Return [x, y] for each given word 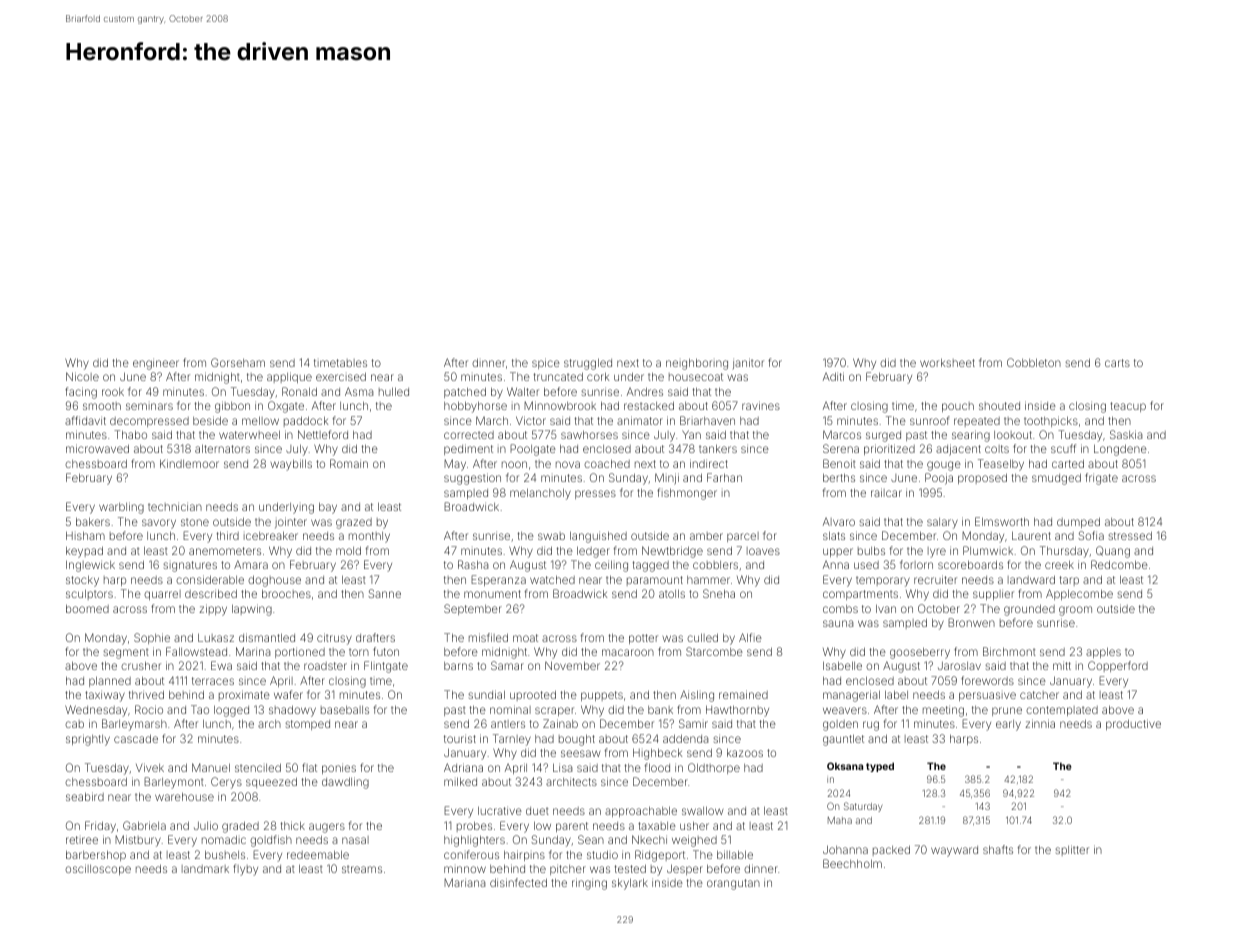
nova [568, 464]
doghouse [274, 581]
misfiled [488, 637]
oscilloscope [98, 869]
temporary [883, 581]
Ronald [299, 391]
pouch [958, 407]
